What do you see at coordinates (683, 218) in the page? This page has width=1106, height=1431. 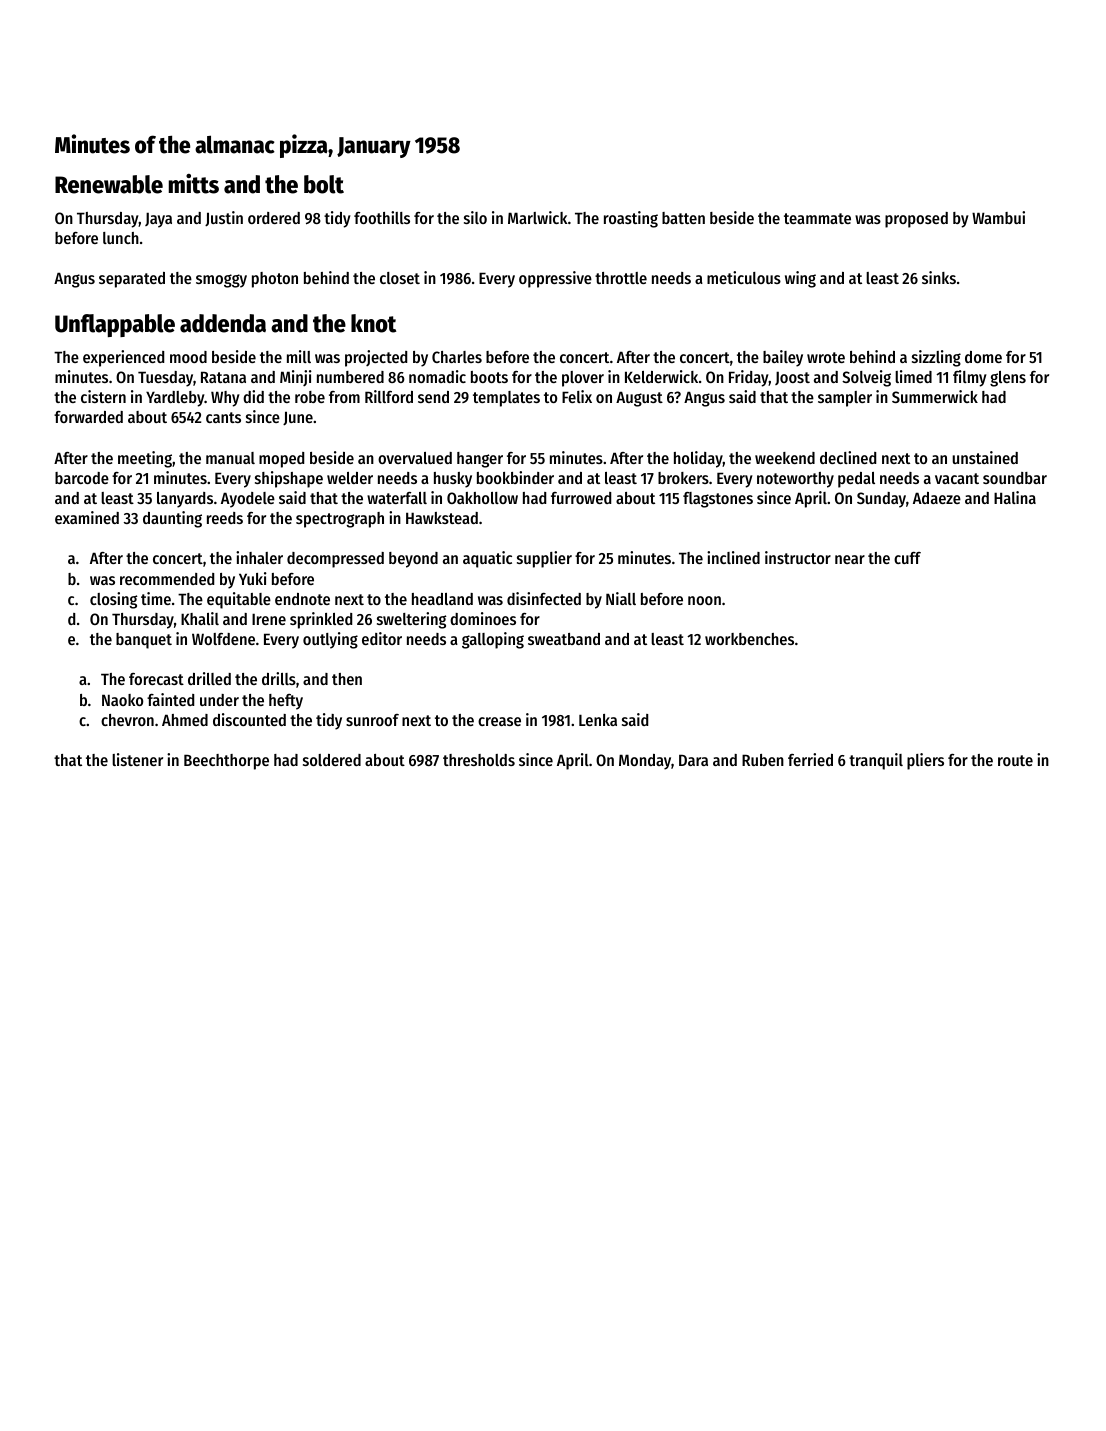 I see `batten` at bounding box center [683, 218].
